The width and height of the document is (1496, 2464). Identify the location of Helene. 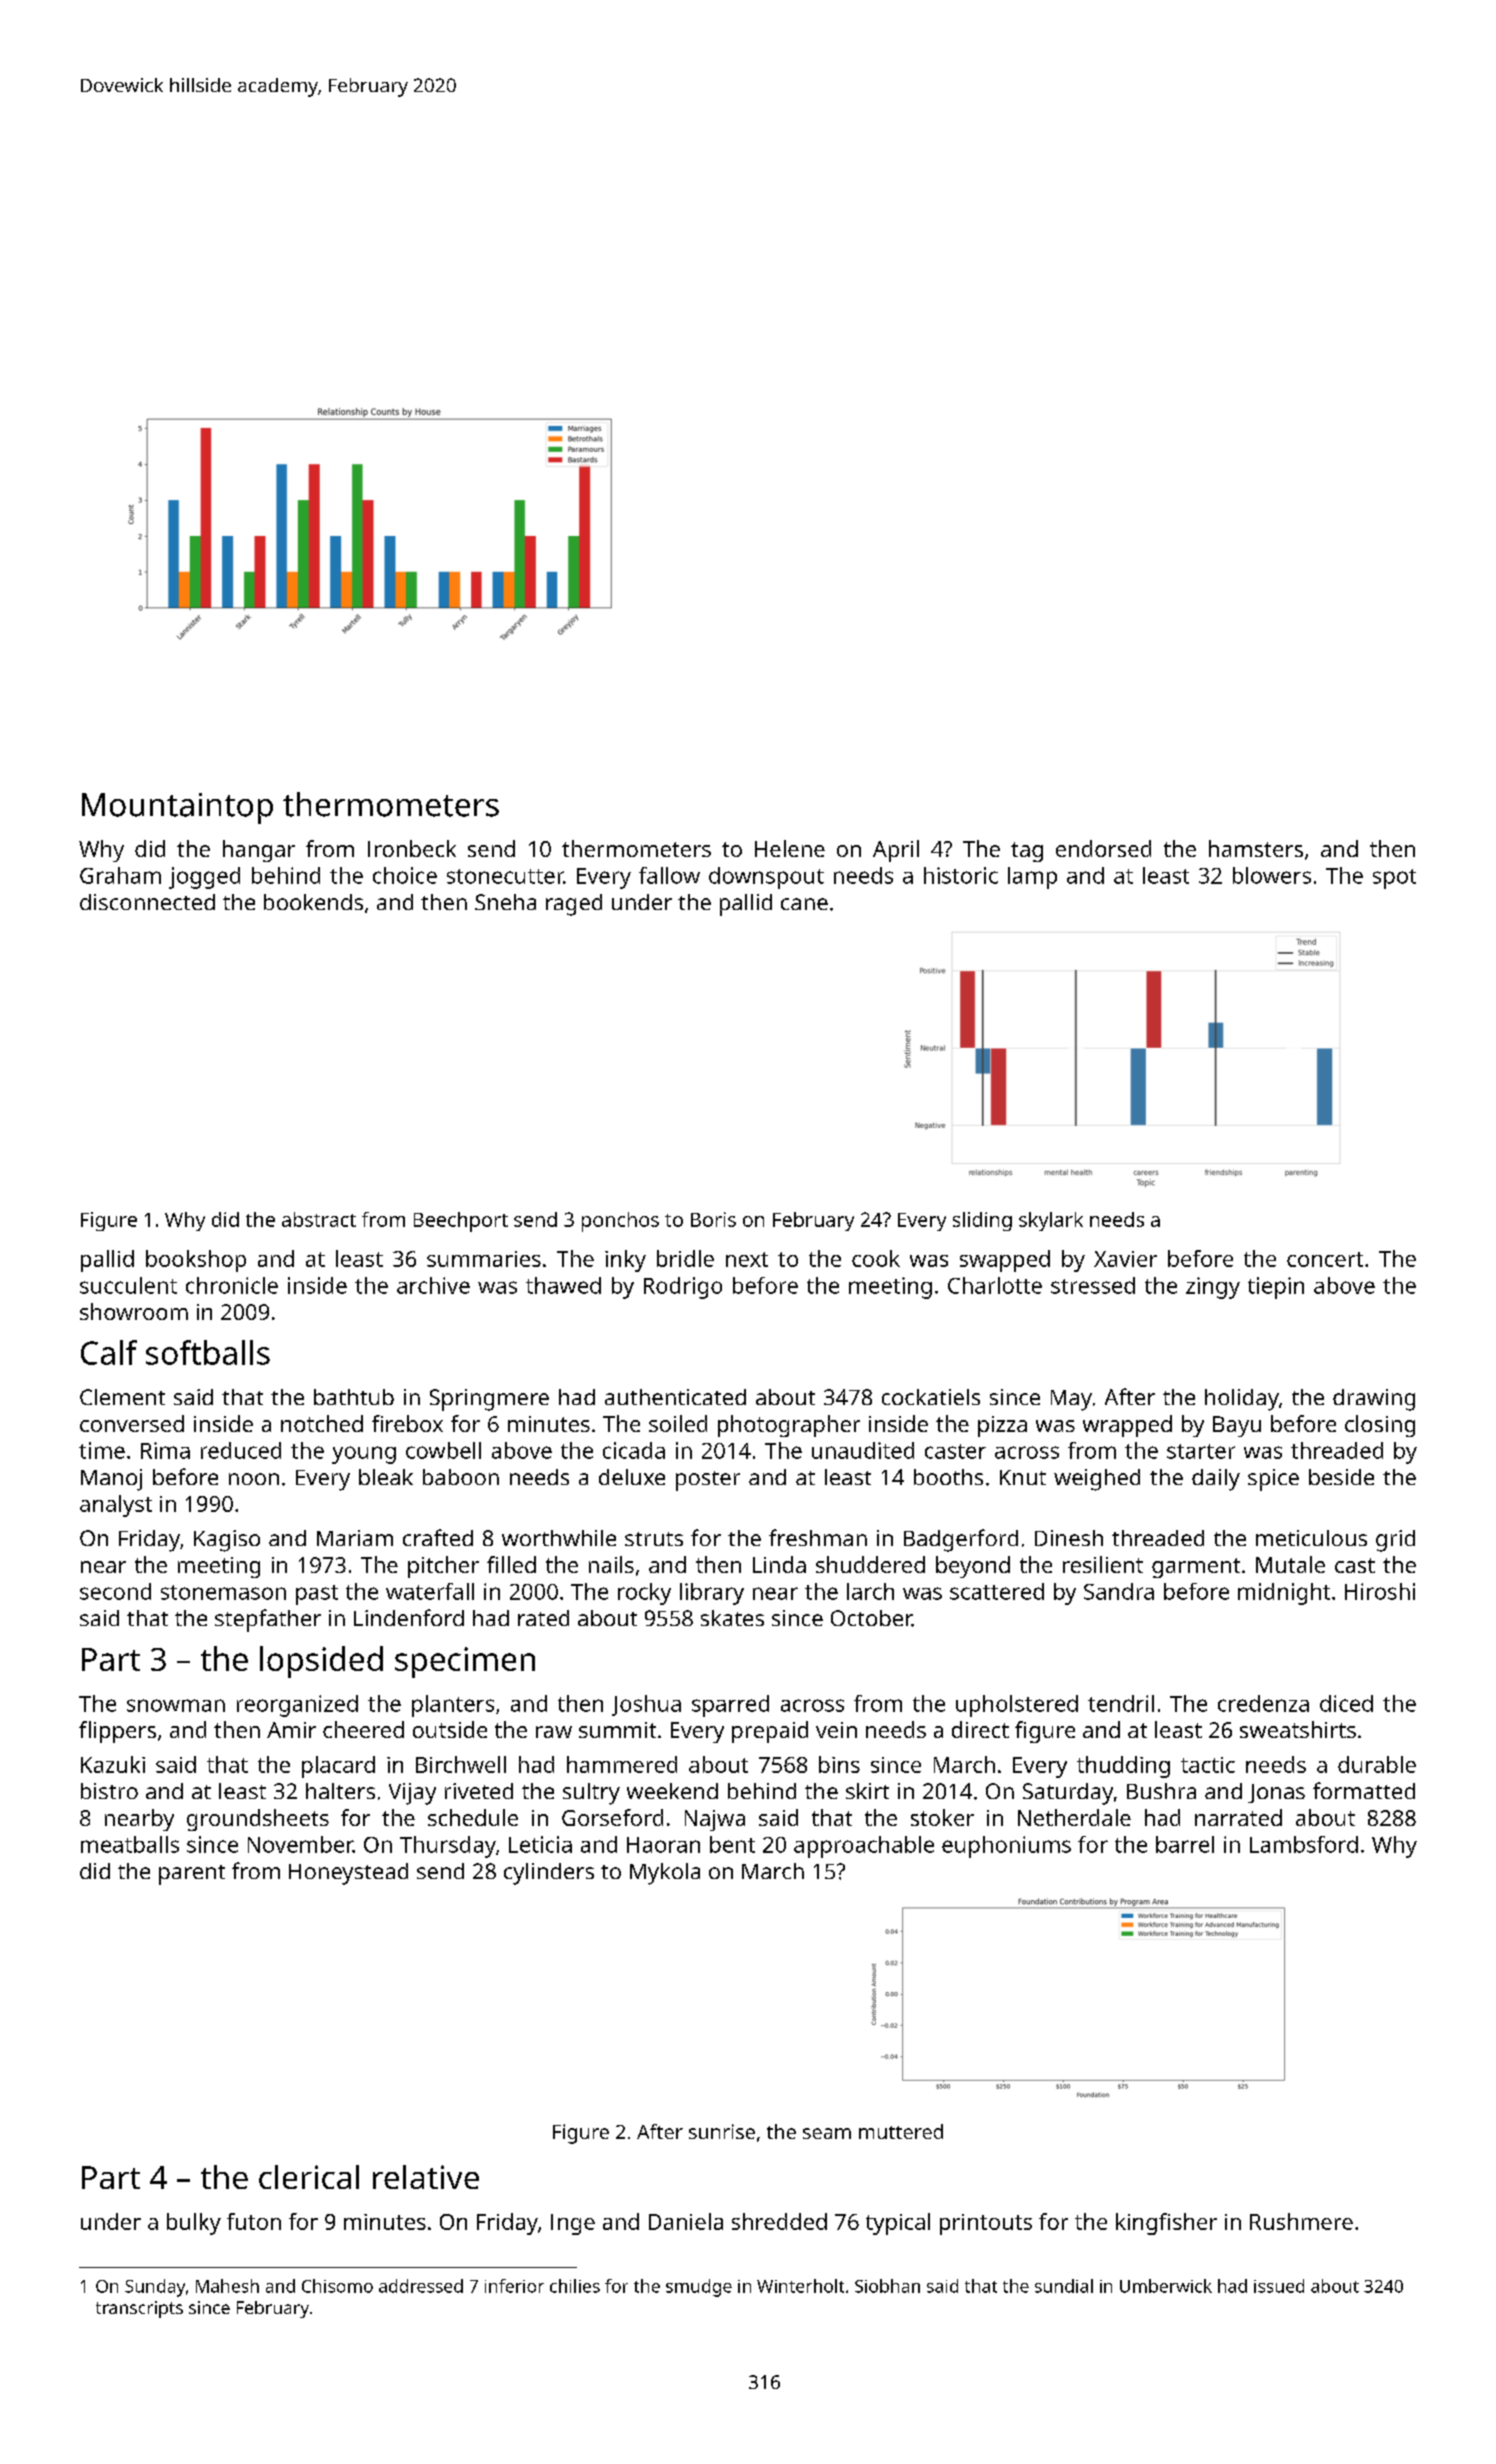
(790, 848).
